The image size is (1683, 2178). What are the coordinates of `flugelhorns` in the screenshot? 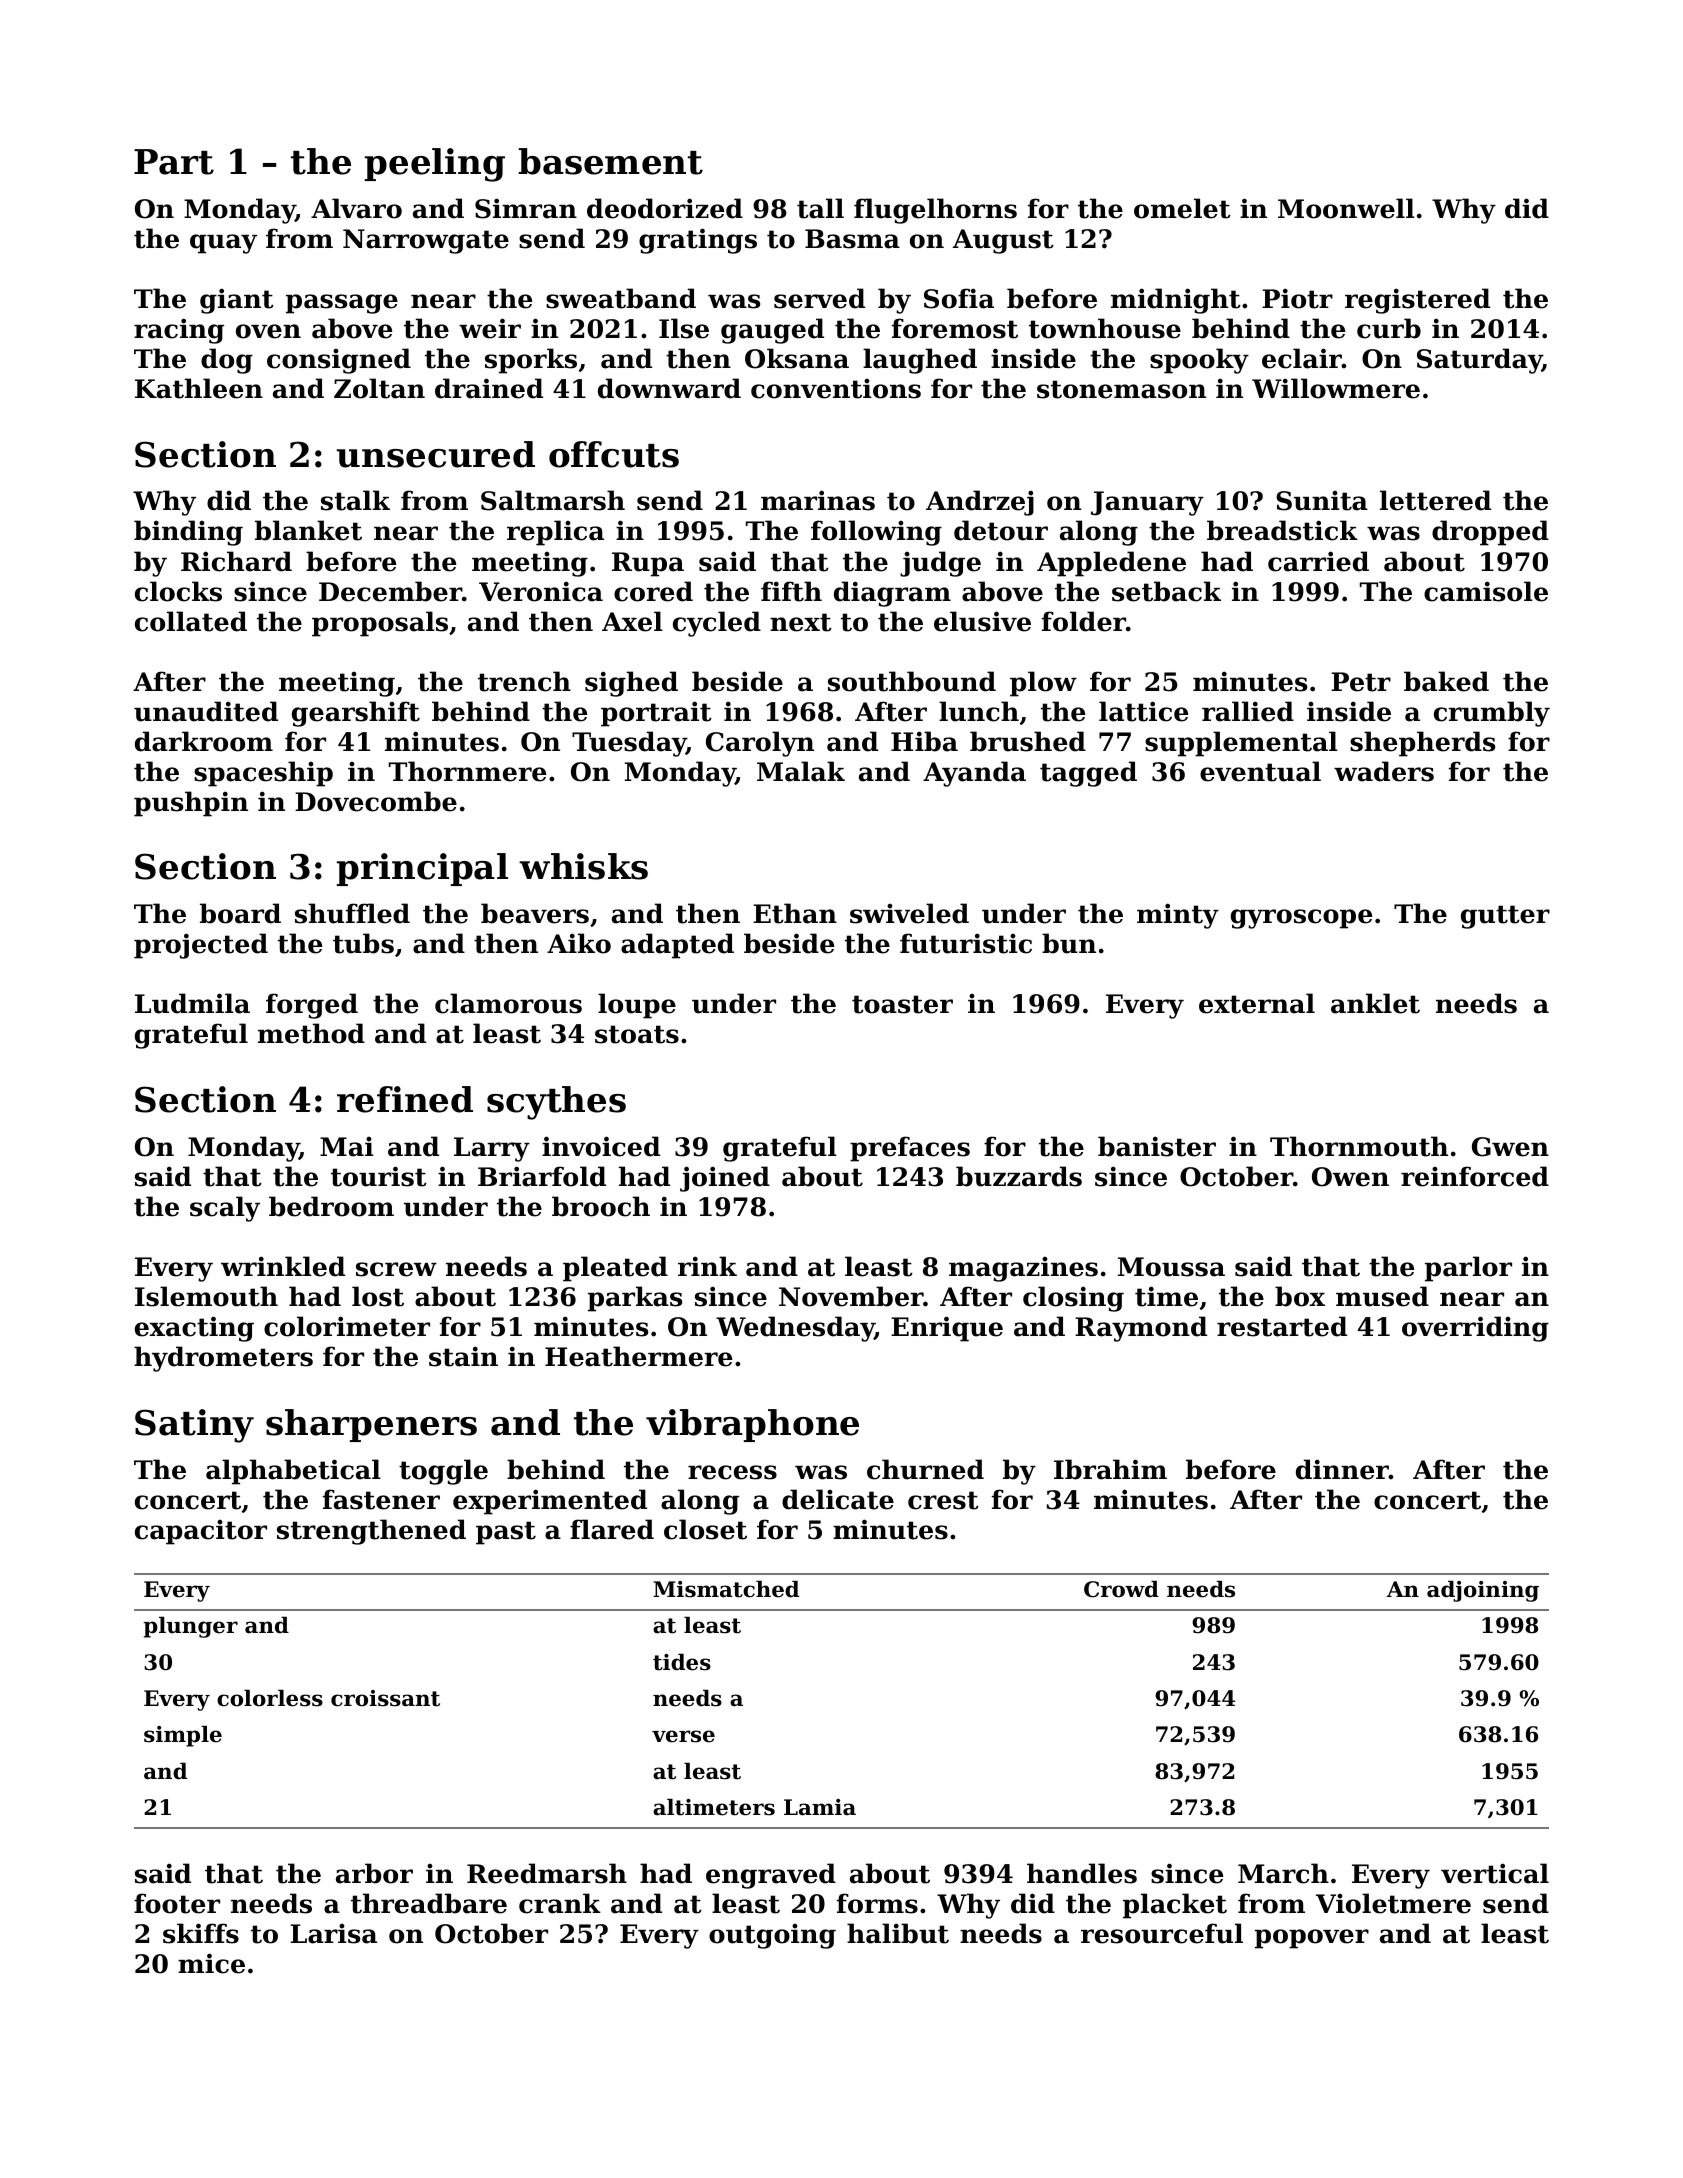 It's located at (935, 211).
